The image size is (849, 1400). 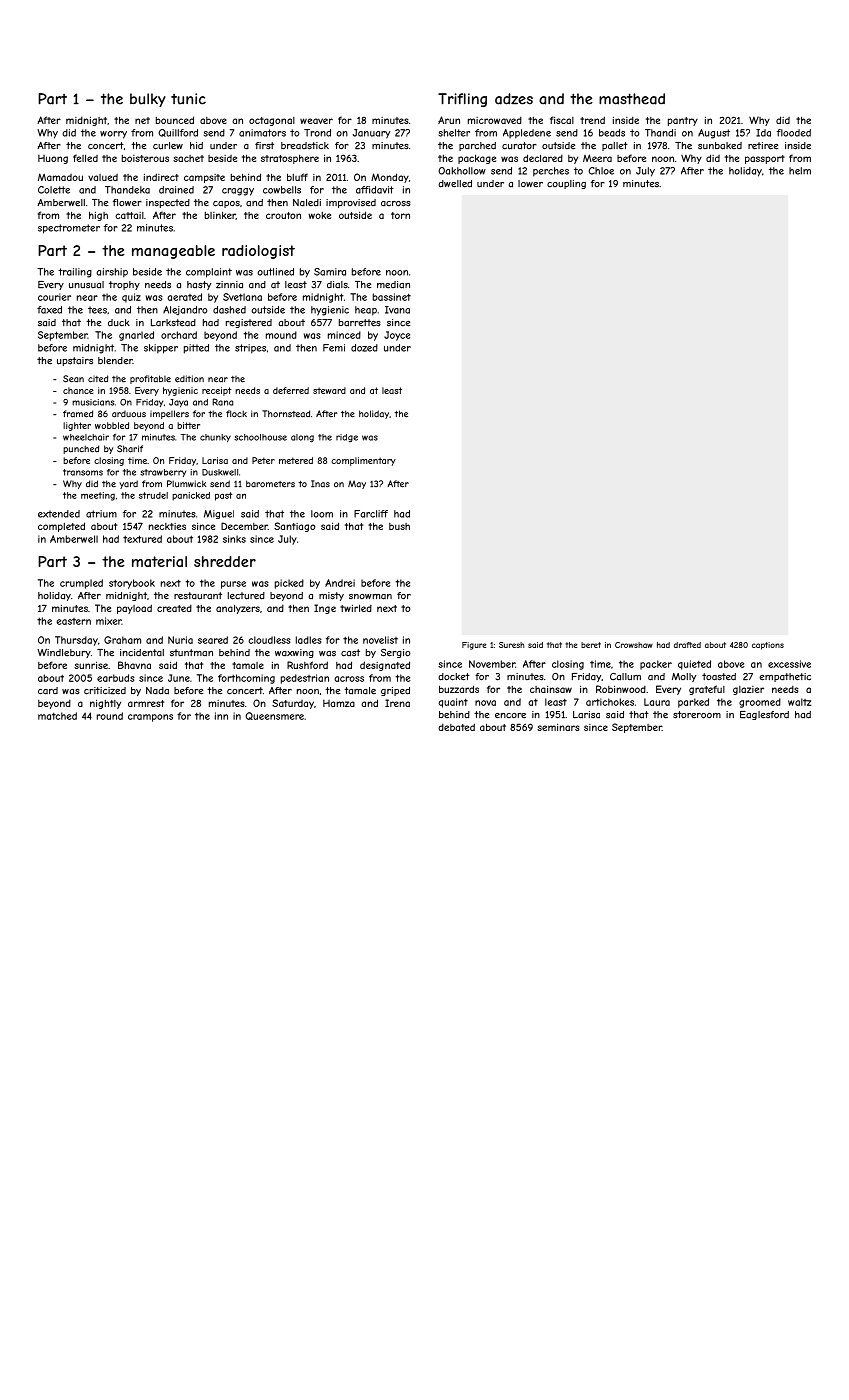 What do you see at coordinates (274, 716) in the screenshot?
I see `Queensmere` at bounding box center [274, 716].
